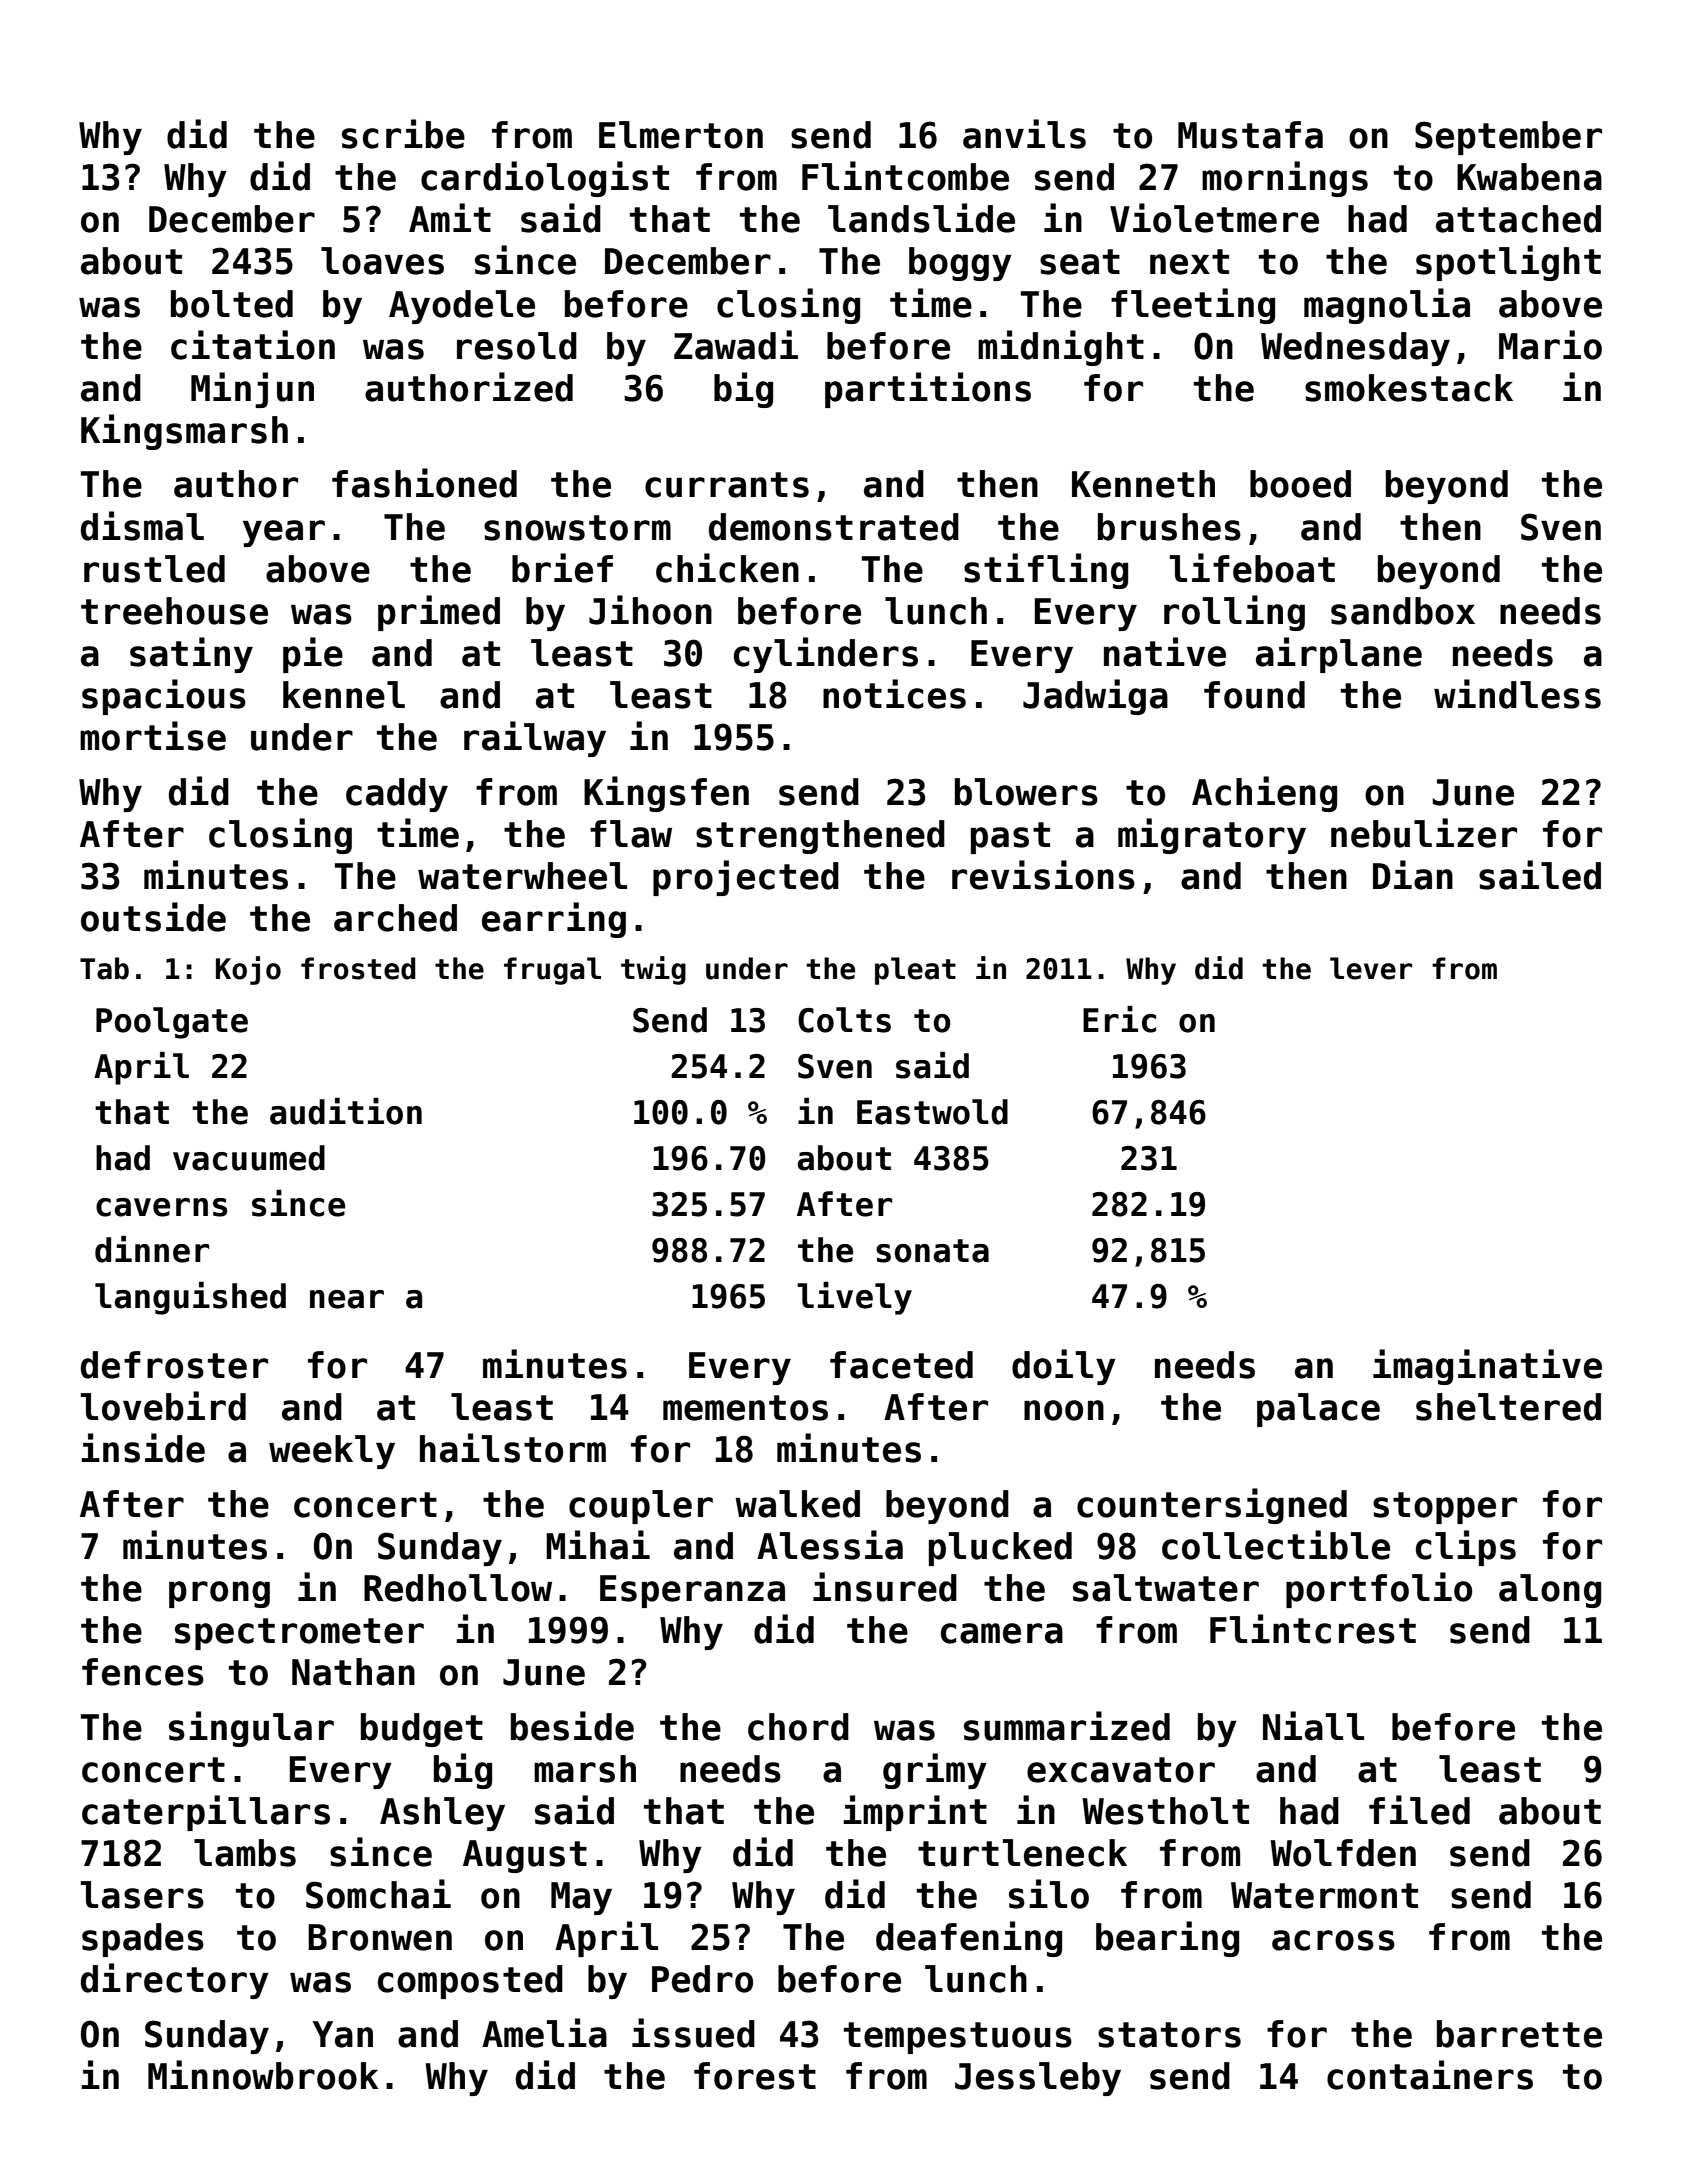 This screenshot has width=1683, height=2178. I want to click on outside, so click(153, 917).
